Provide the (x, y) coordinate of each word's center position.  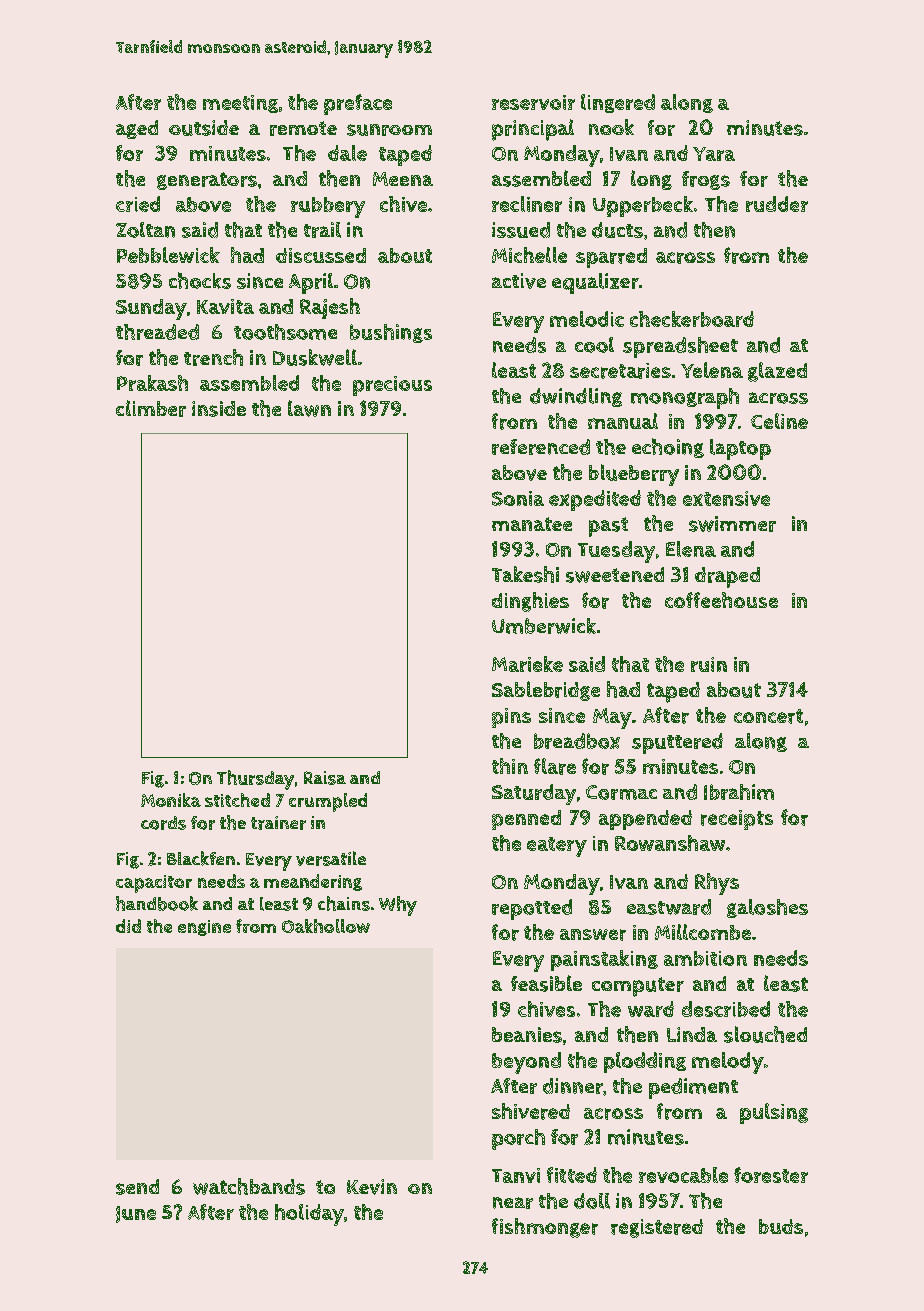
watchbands (249, 1186)
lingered (618, 103)
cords (163, 823)
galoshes (767, 908)
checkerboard (692, 319)
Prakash (152, 383)
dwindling (576, 397)
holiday (309, 1215)
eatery (557, 847)
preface (358, 104)
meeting (240, 104)
